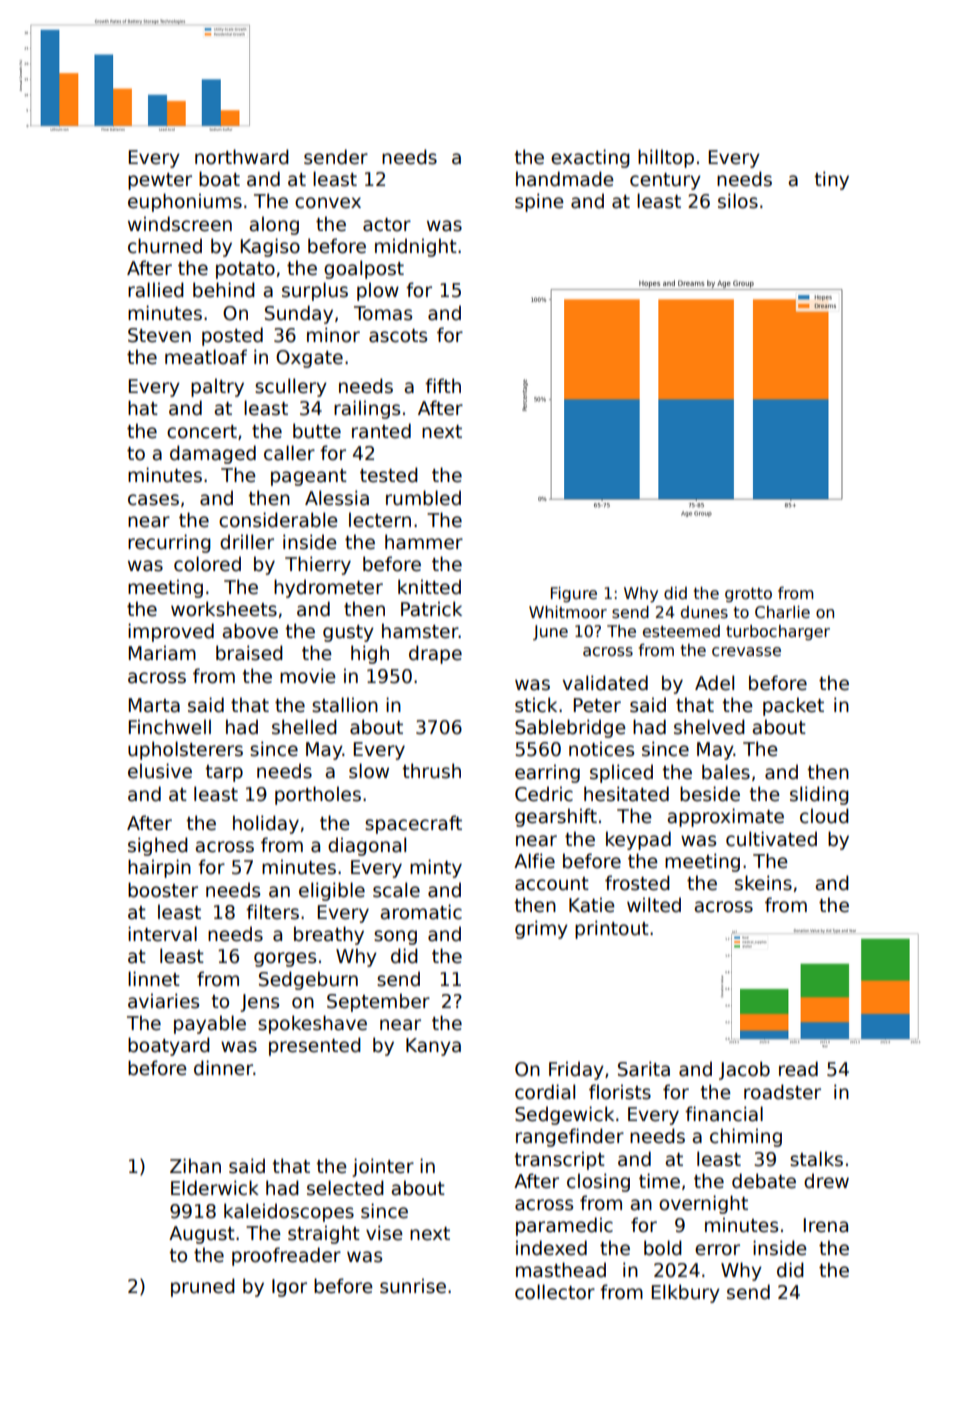 Image resolution: width=977 pixels, height=1415 pixels. Describe the element at coordinates (202, 432) in the screenshot. I see `concert` at that location.
